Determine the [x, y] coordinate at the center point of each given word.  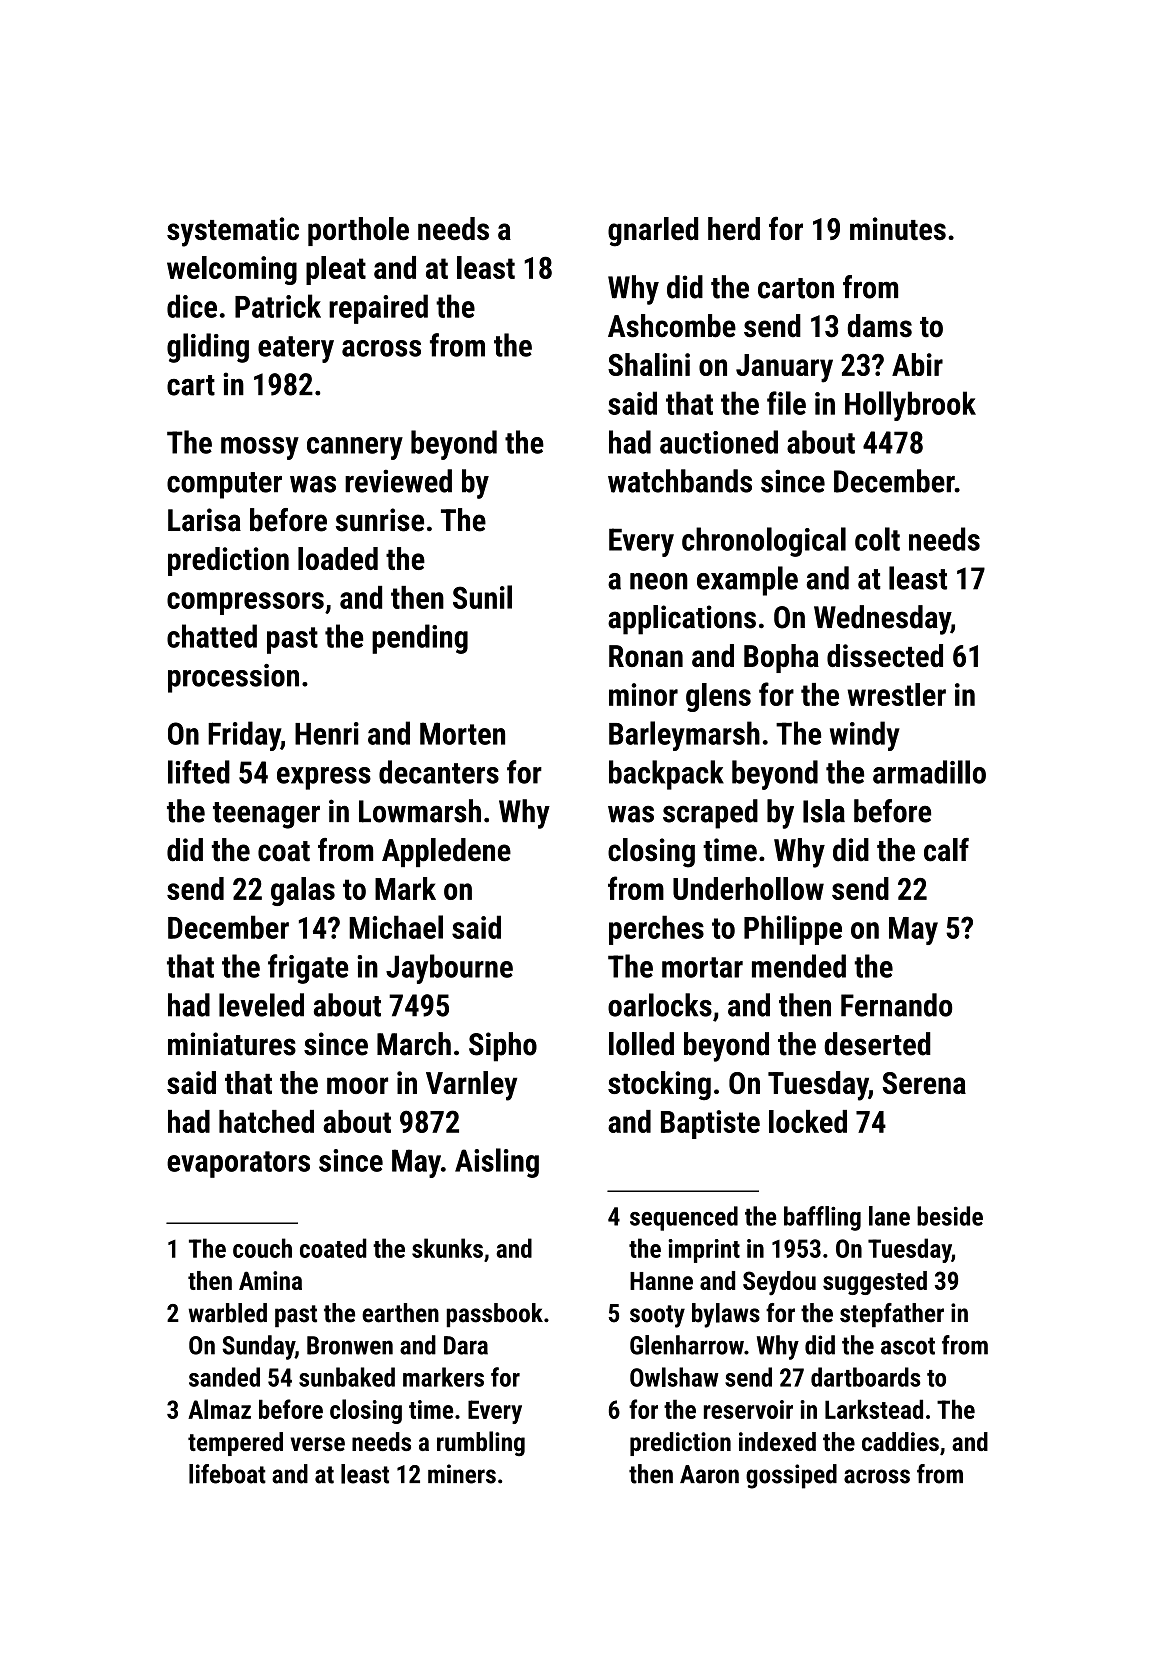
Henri [327, 733]
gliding [208, 348]
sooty [657, 1316]
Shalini [649, 364]
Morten [462, 733]
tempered [235, 1444]
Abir [917, 364]
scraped [710, 814]
